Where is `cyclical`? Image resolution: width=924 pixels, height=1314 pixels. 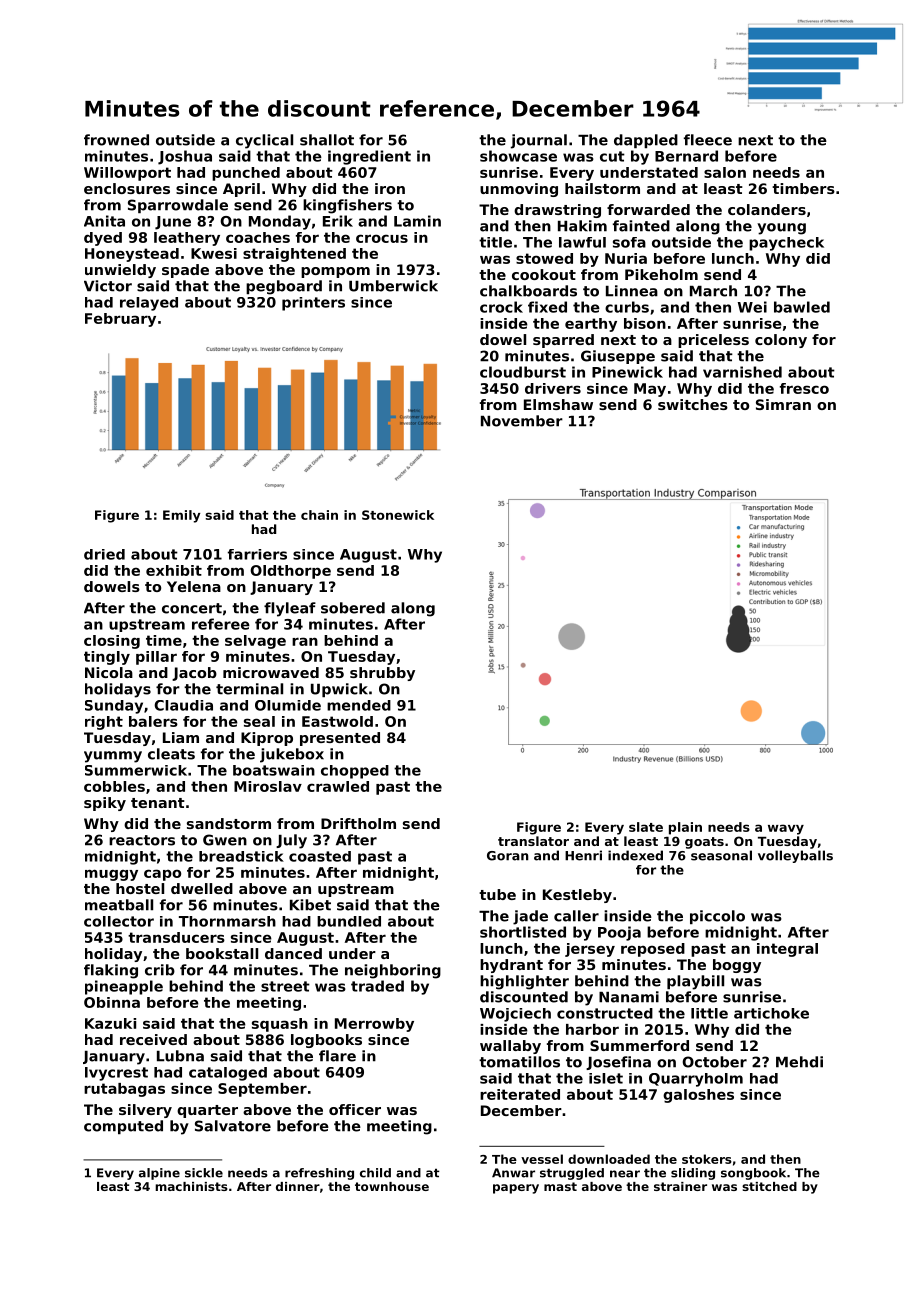
cyclical is located at coordinates (264, 141).
